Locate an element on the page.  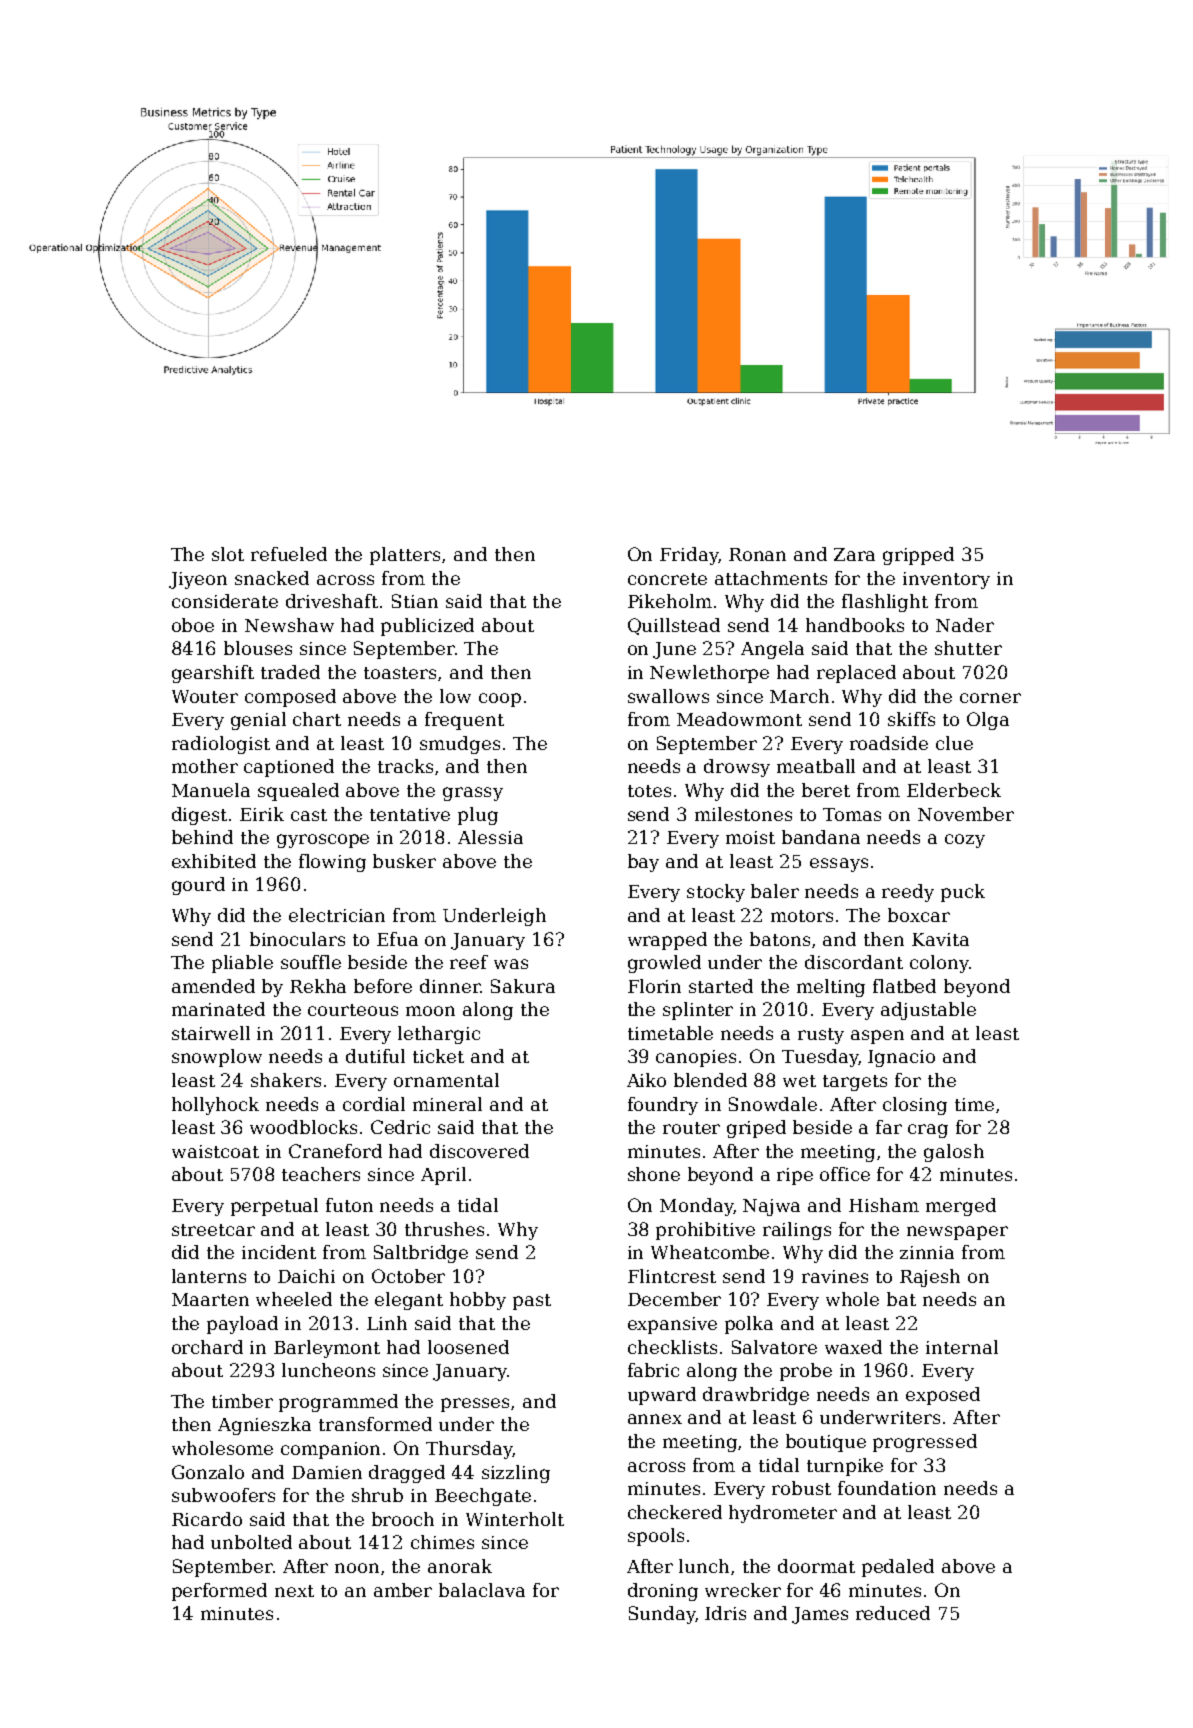
Meadowmont is located at coordinates (739, 719).
